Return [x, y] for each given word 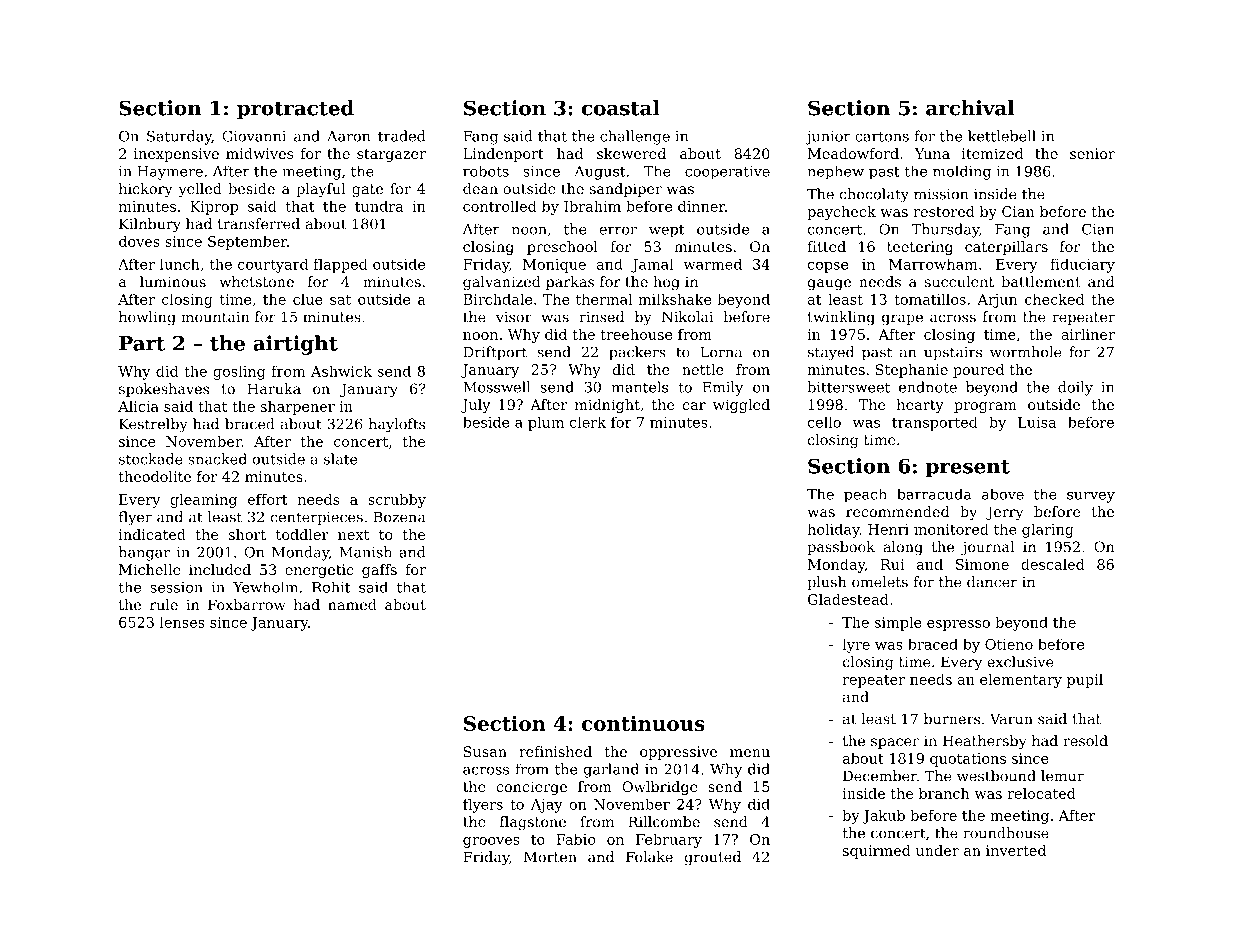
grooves [491, 842]
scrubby [397, 501]
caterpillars [1006, 248]
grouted [712, 858]
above [1003, 494]
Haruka [274, 389]
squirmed [877, 852]
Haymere [170, 173]
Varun [1011, 719]
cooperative [727, 173]
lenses [182, 622]
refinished [555, 751]
